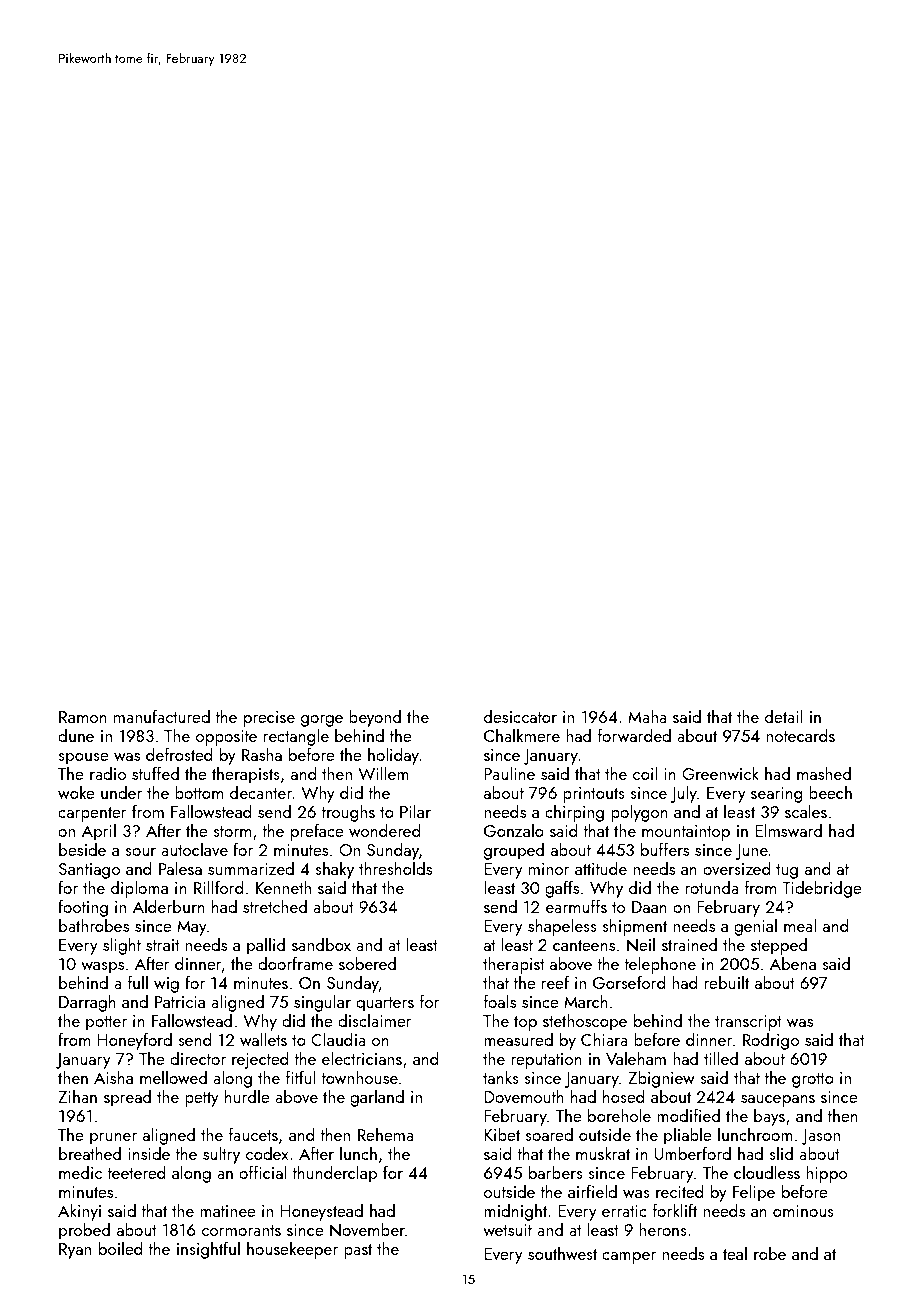 The height and width of the page is (1308, 924). What do you see at coordinates (748, 1023) in the page?
I see `transcript` at bounding box center [748, 1023].
